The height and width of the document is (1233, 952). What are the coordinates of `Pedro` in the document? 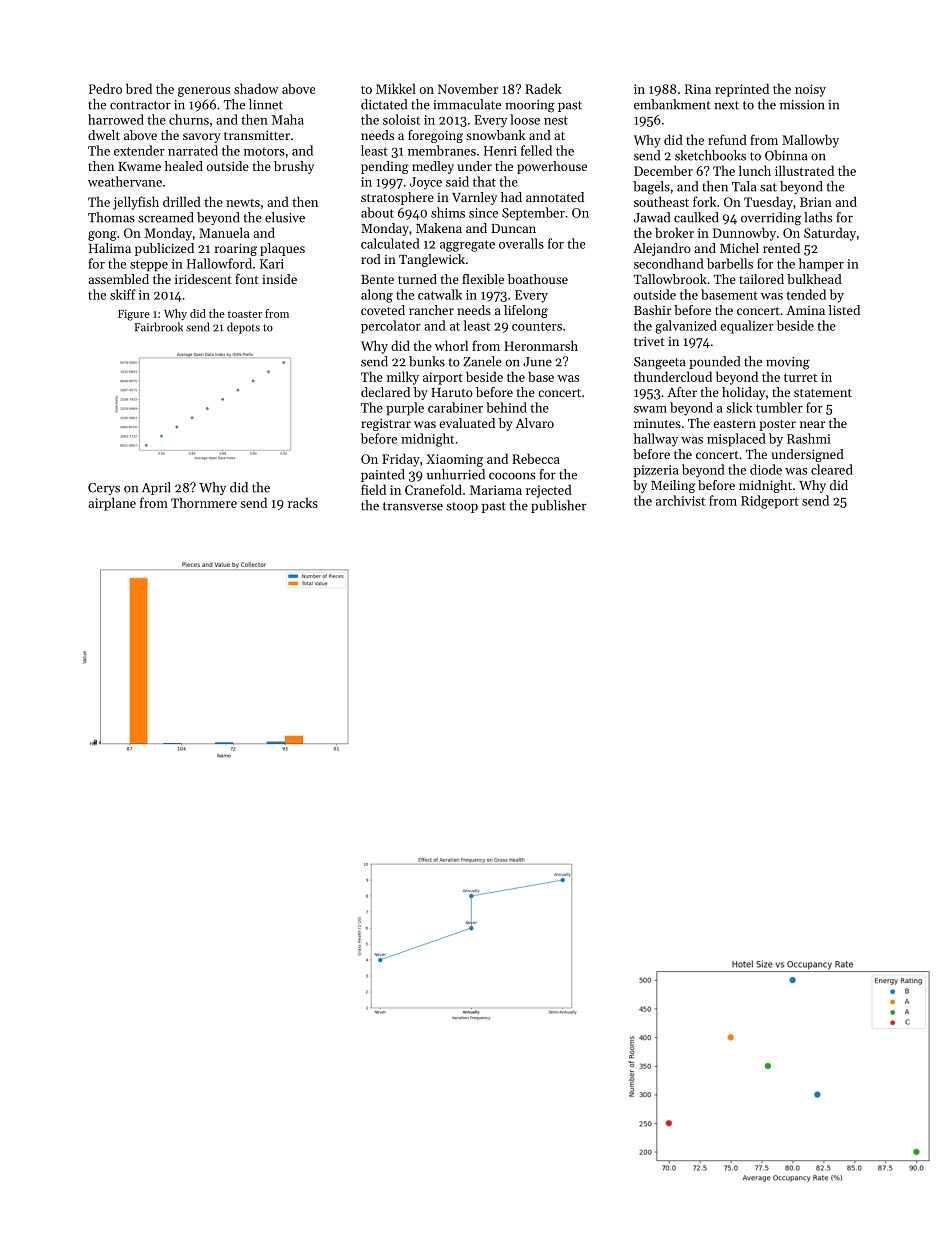 It's located at (105, 88).
